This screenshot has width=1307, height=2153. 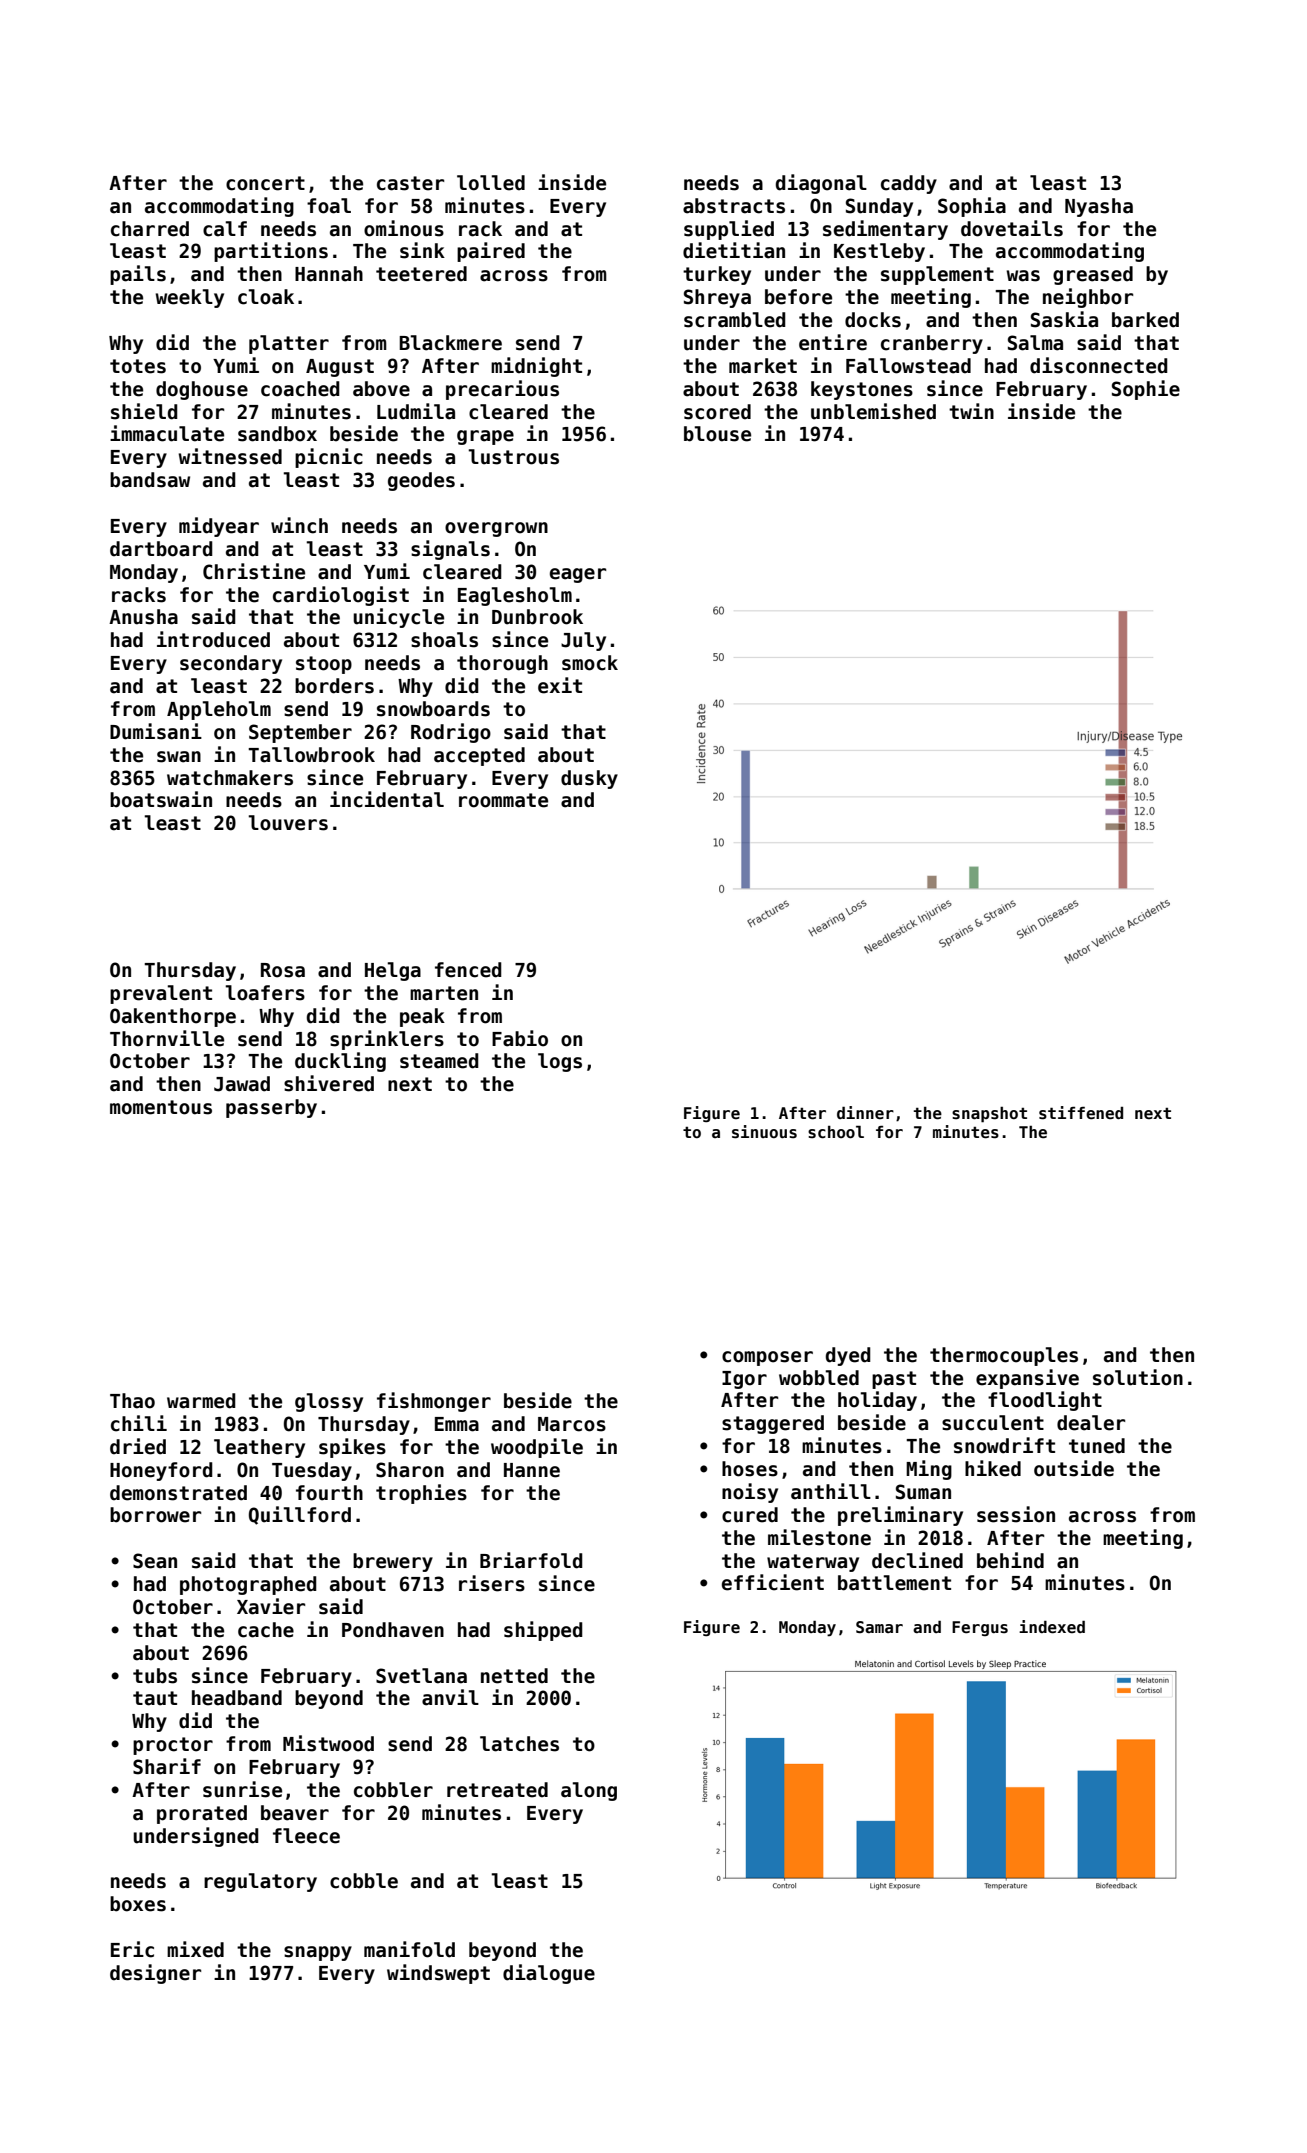 What do you see at coordinates (549, 1974) in the screenshot?
I see `dialogue` at bounding box center [549, 1974].
